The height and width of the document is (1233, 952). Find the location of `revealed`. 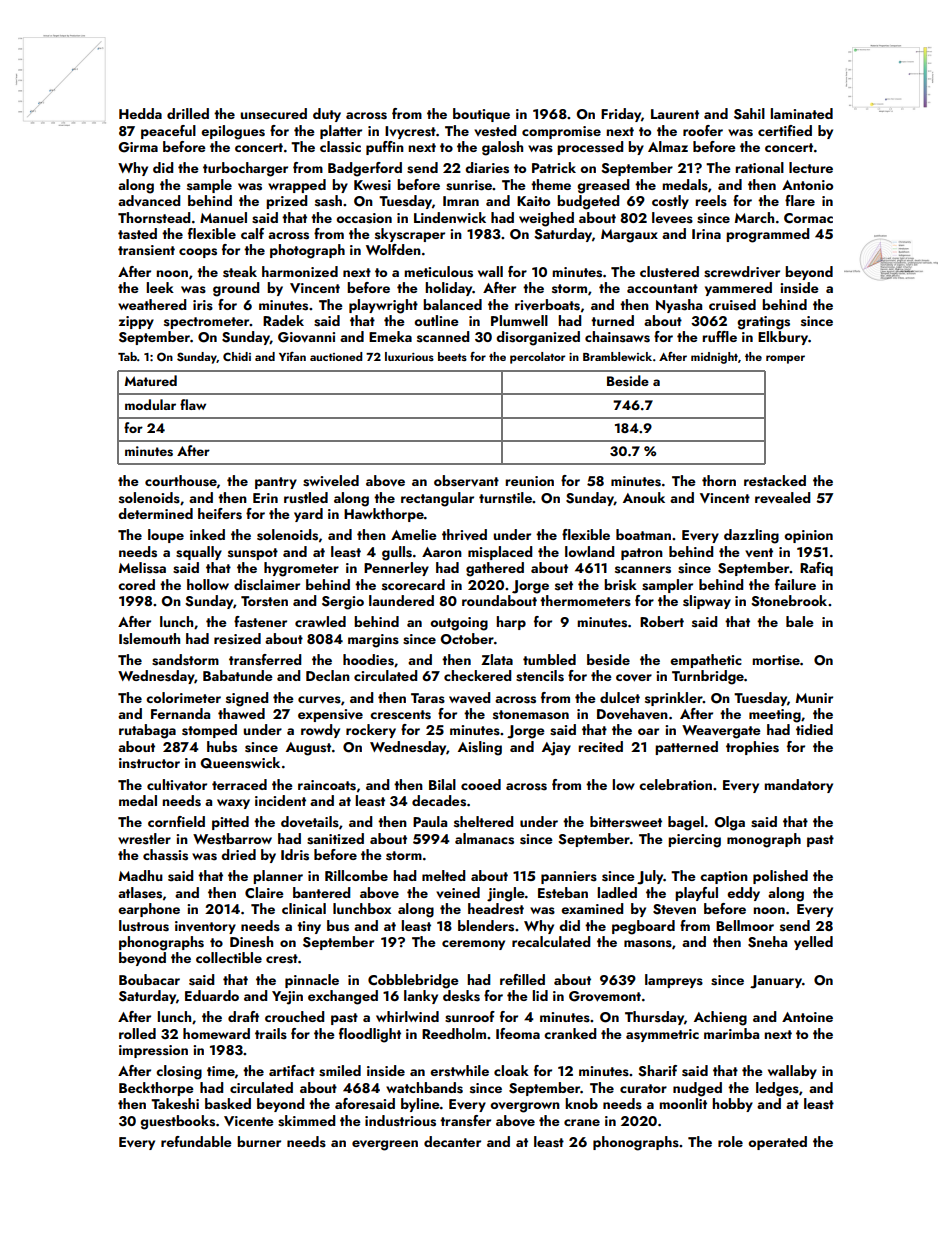

revealed is located at coordinates (782, 498).
